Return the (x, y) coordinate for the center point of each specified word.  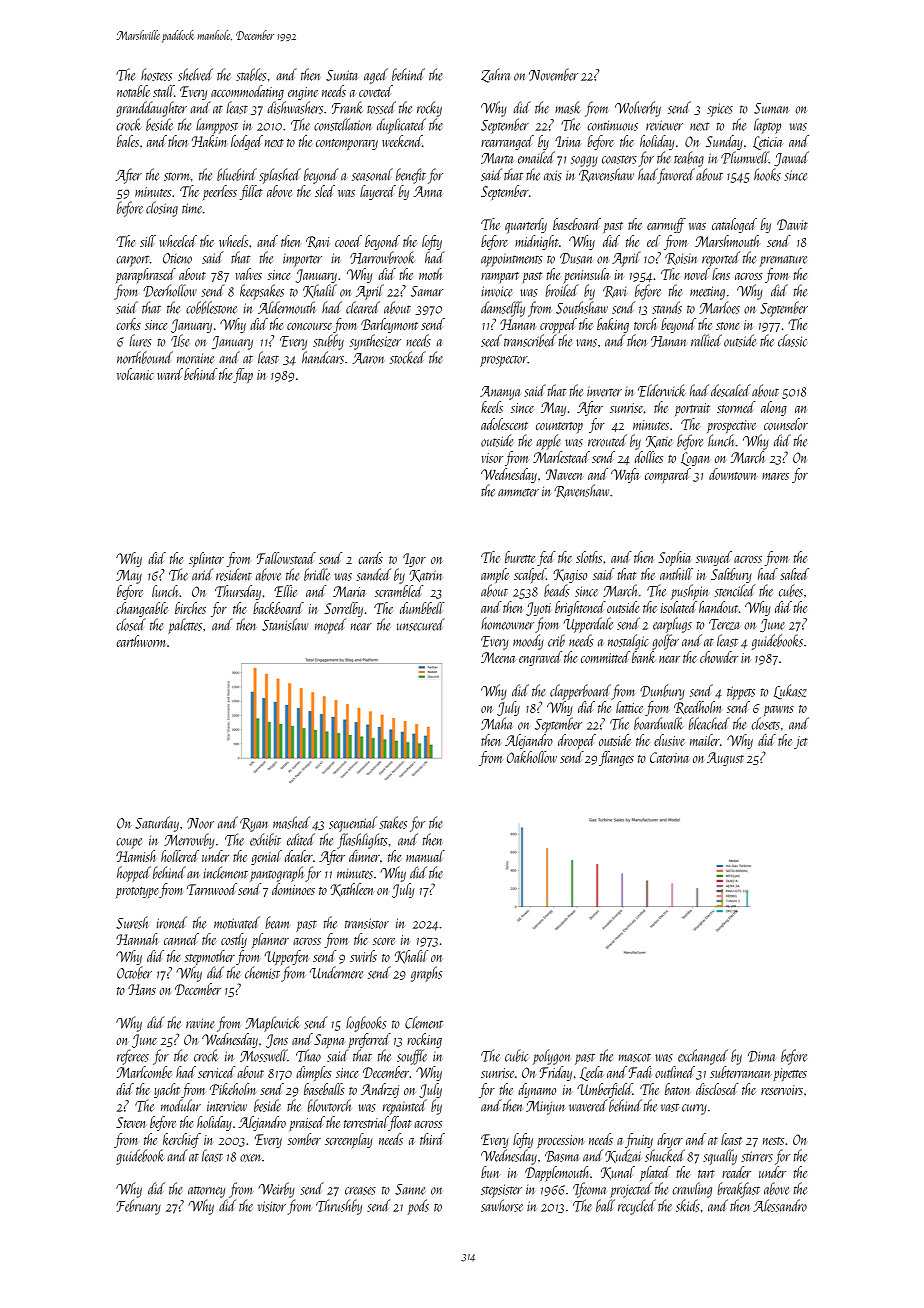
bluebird (237, 174)
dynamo (537, 1090)
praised (307, 1123)
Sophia (674, 558)
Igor (414, 560)
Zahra (495, 75)
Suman (771, 108)
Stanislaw (285, 624)
